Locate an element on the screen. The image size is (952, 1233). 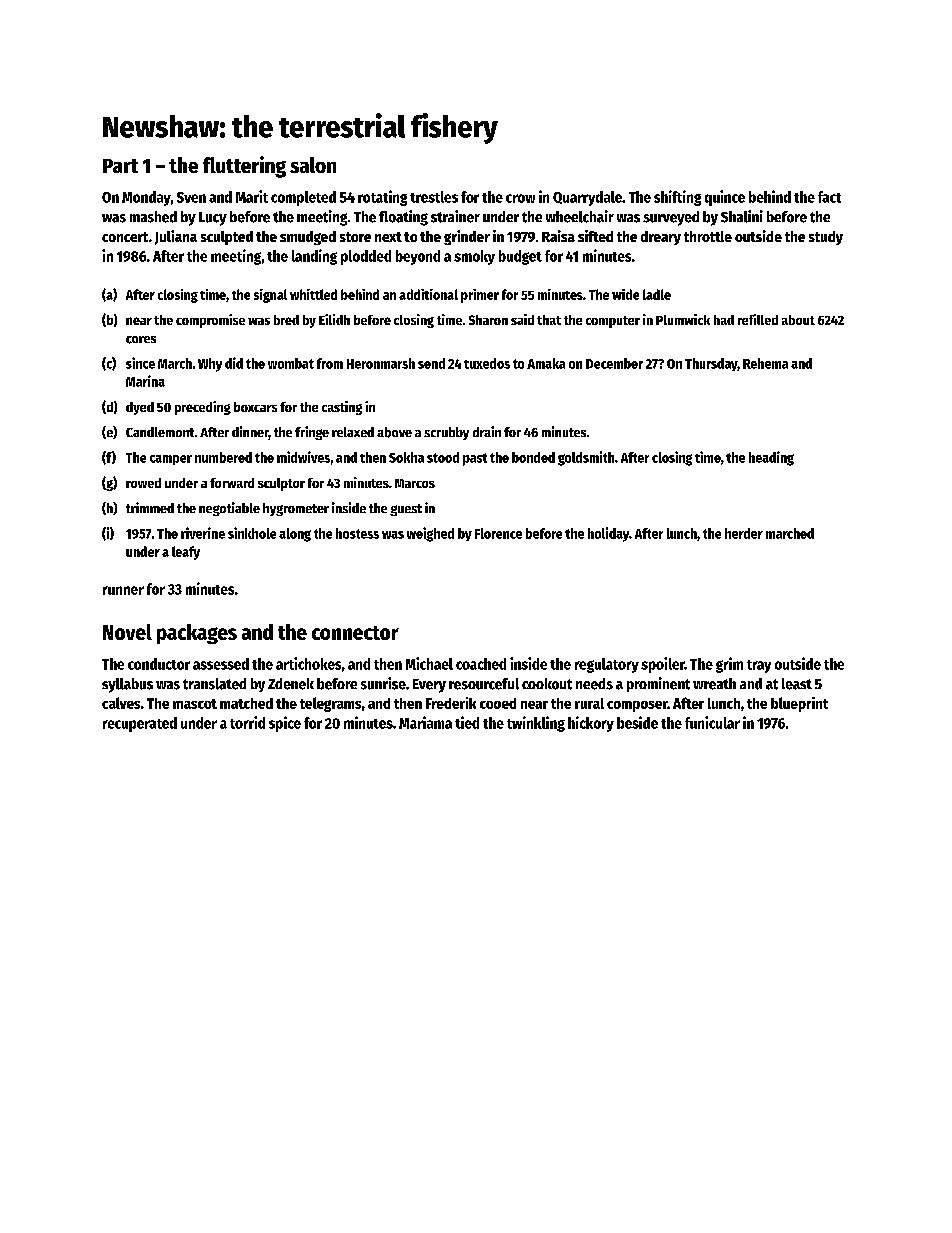
coached is located at coordinates (481, 664).
